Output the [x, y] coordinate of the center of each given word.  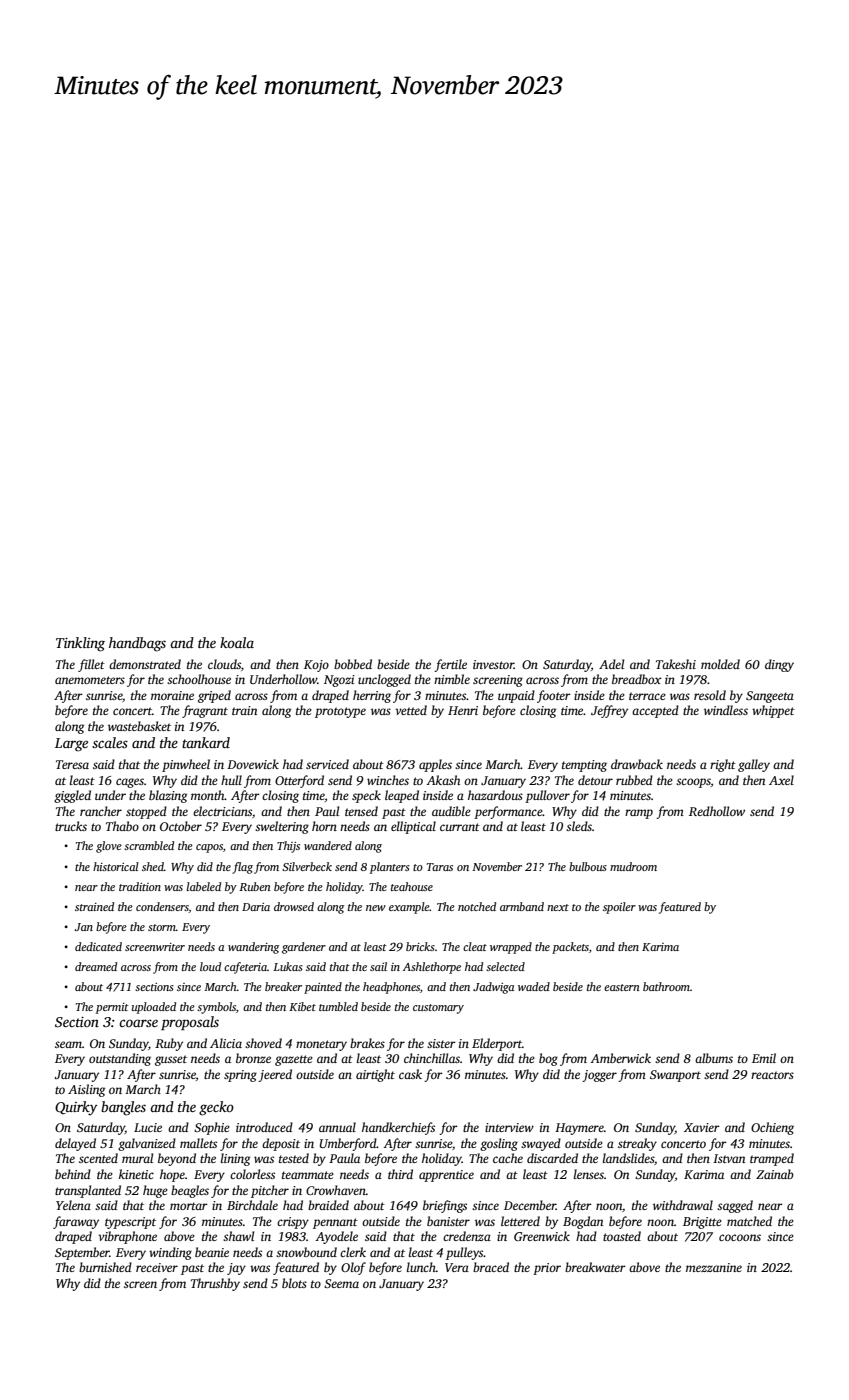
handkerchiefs [398, 1128]
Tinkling [80, 644]
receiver [157, 1267]
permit [112, 1008]
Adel [611, 664]
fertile [450, 665]
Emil [764, 1058]
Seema [341, 1283]
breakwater [595, 1267]
